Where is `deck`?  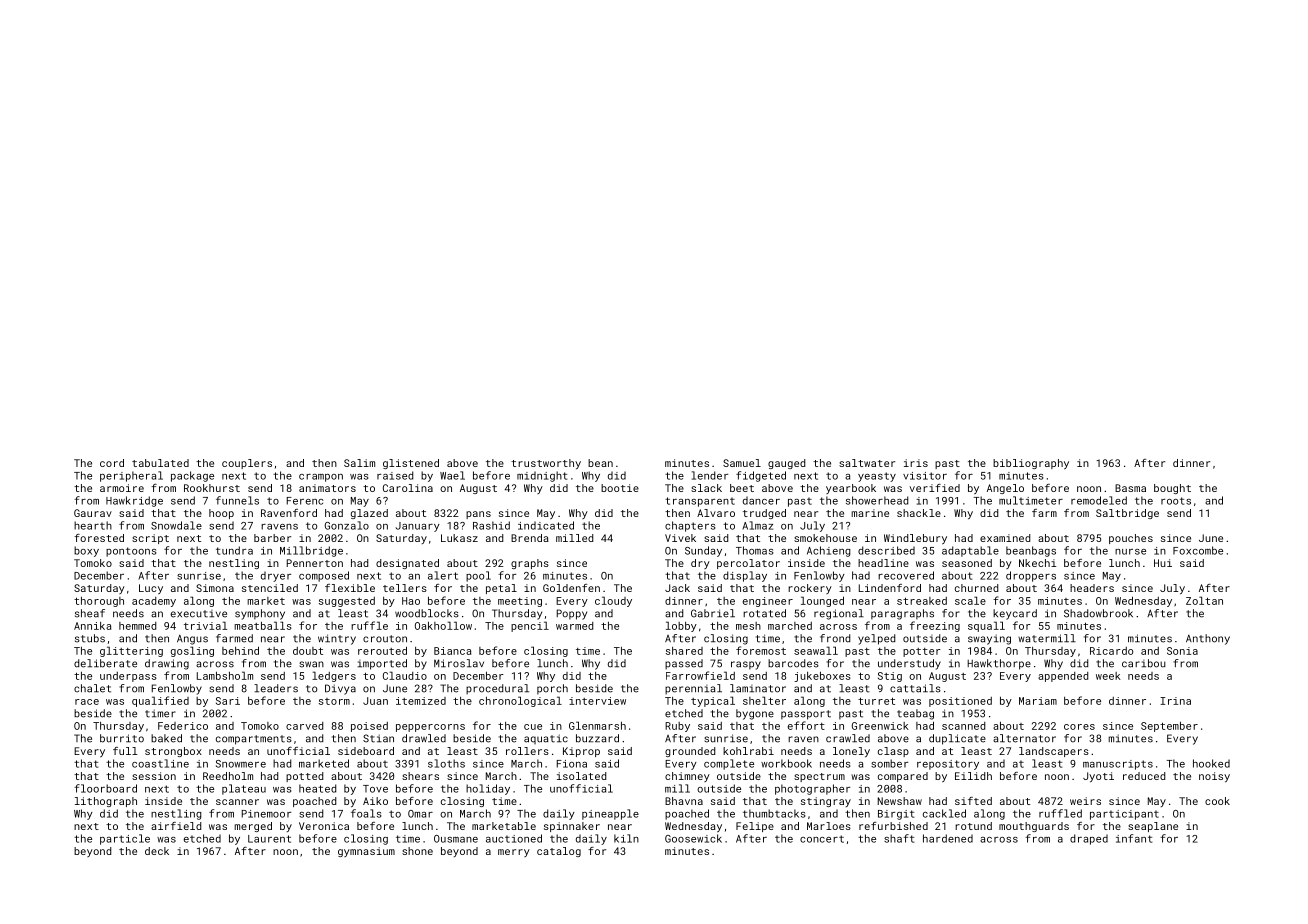
deck is located at coordinates (157, 851).
